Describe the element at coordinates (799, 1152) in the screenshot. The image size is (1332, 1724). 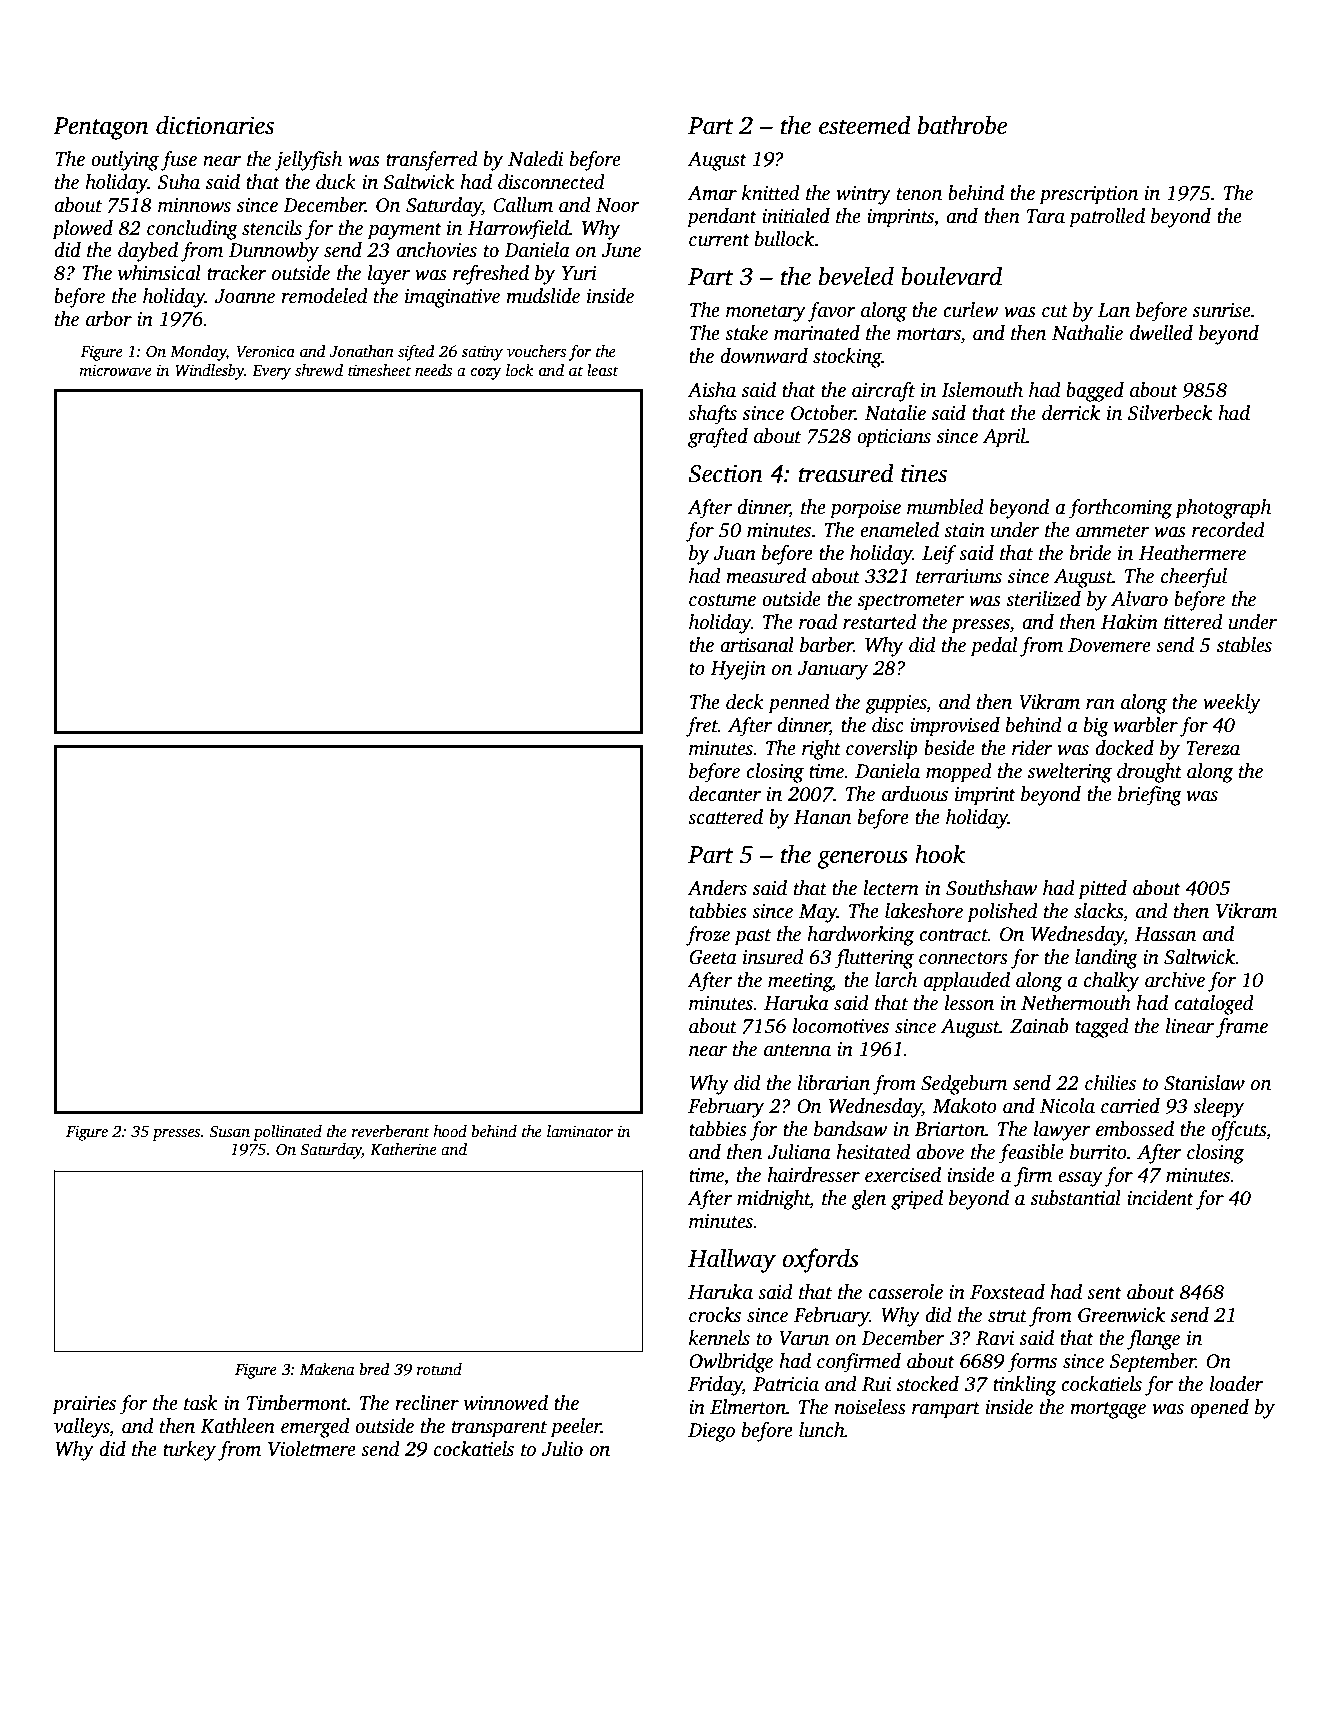
I see `Juliana` at that location.
